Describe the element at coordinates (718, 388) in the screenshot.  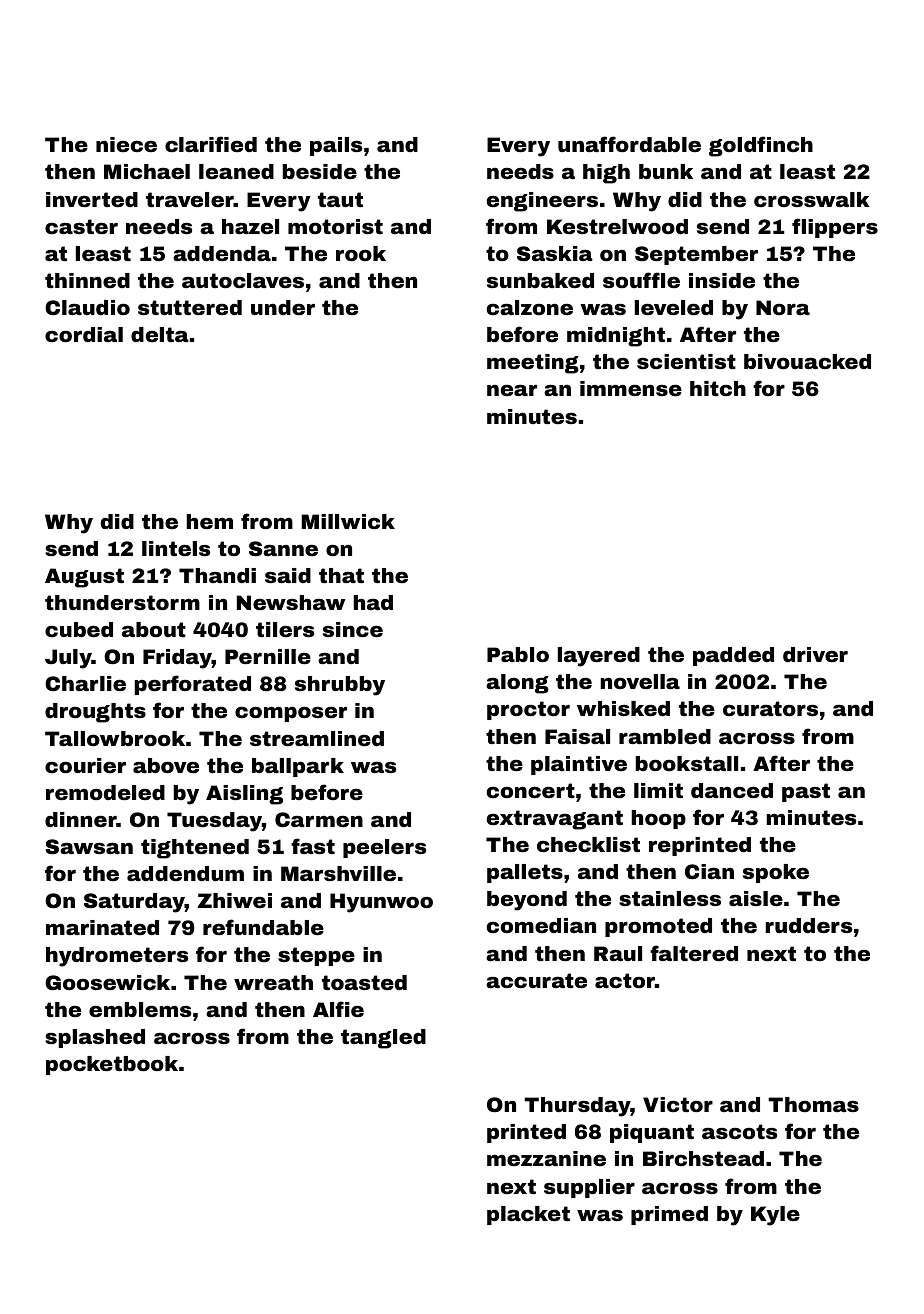
I see `hitch` at that location.
